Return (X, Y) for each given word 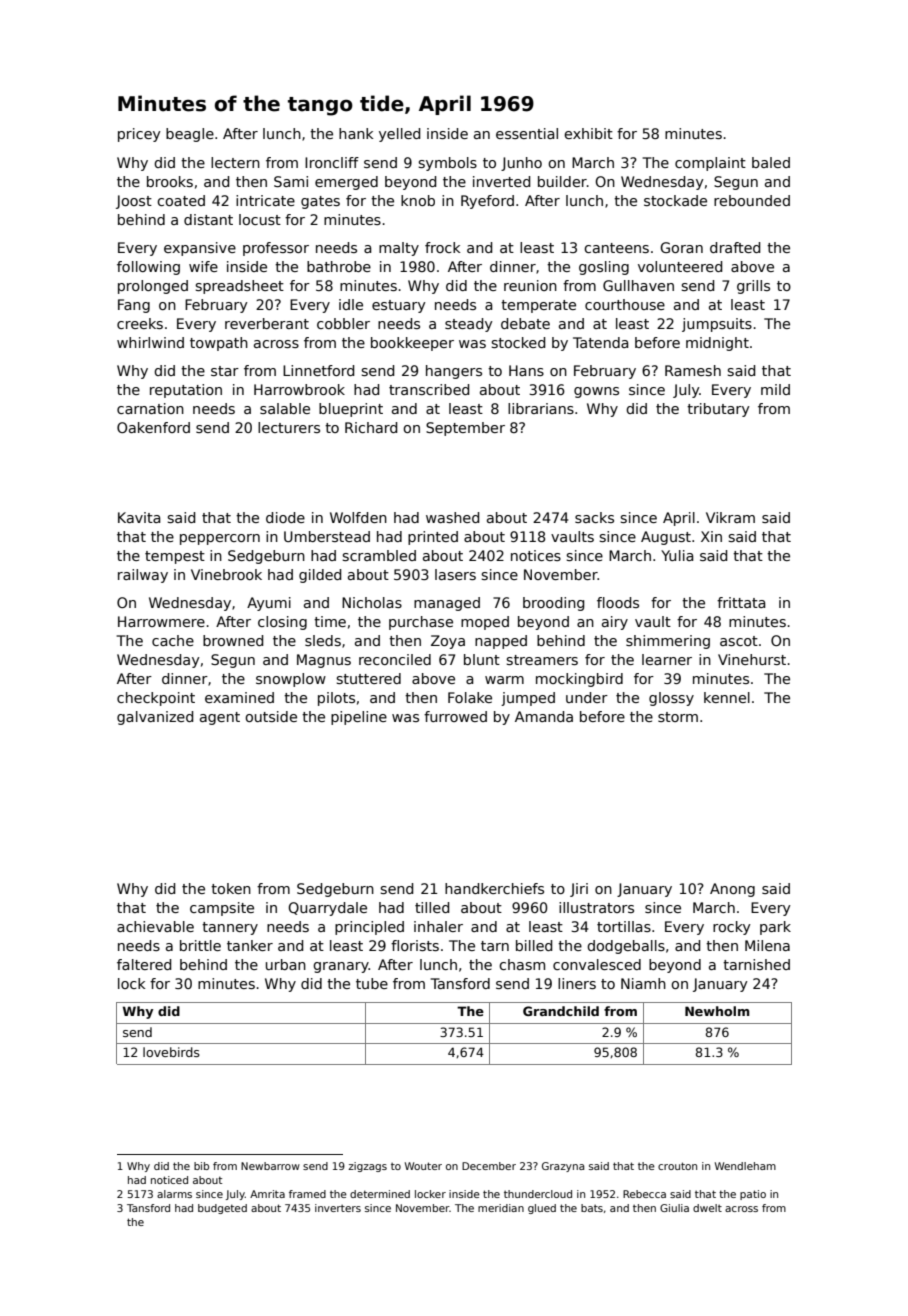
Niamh (643, 983)
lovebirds (171, 1052)
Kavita (139, 517)
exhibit (588, 133)
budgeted (222, 1209)
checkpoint (156, 699)
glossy (671, 699)
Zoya (448, 642)
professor (276, 249)
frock (442, 247)
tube (372, 983)
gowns (596, 392)
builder (562, 181)
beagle (190, 135)
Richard (371, 427)
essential (527, 133)
